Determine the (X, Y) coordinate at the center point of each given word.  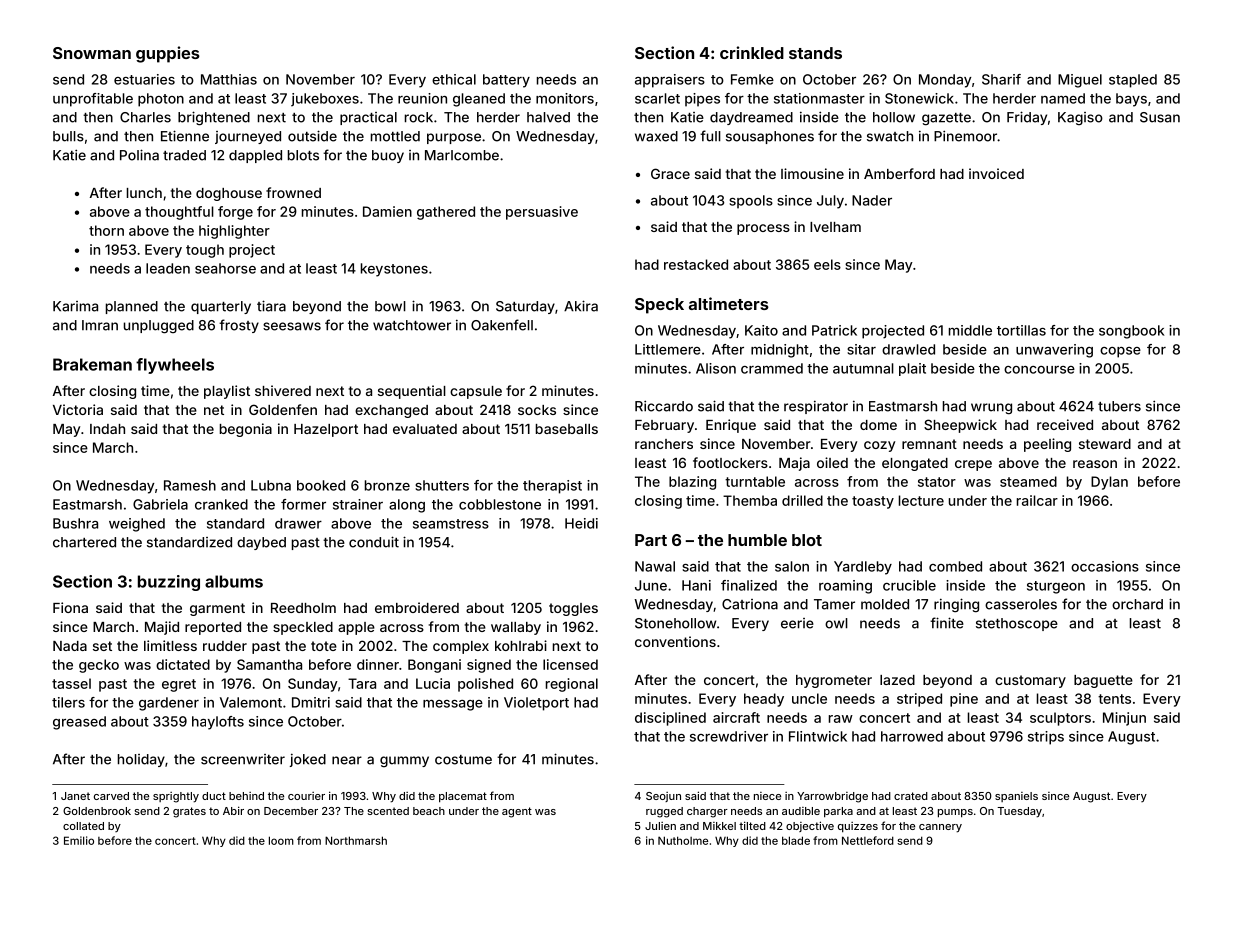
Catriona (750, 604)
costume (463, 760)
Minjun (1124, 719)
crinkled (752, 52)
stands (815, 53)
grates (189, 812)
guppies (168, 54)
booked (321, 485)
